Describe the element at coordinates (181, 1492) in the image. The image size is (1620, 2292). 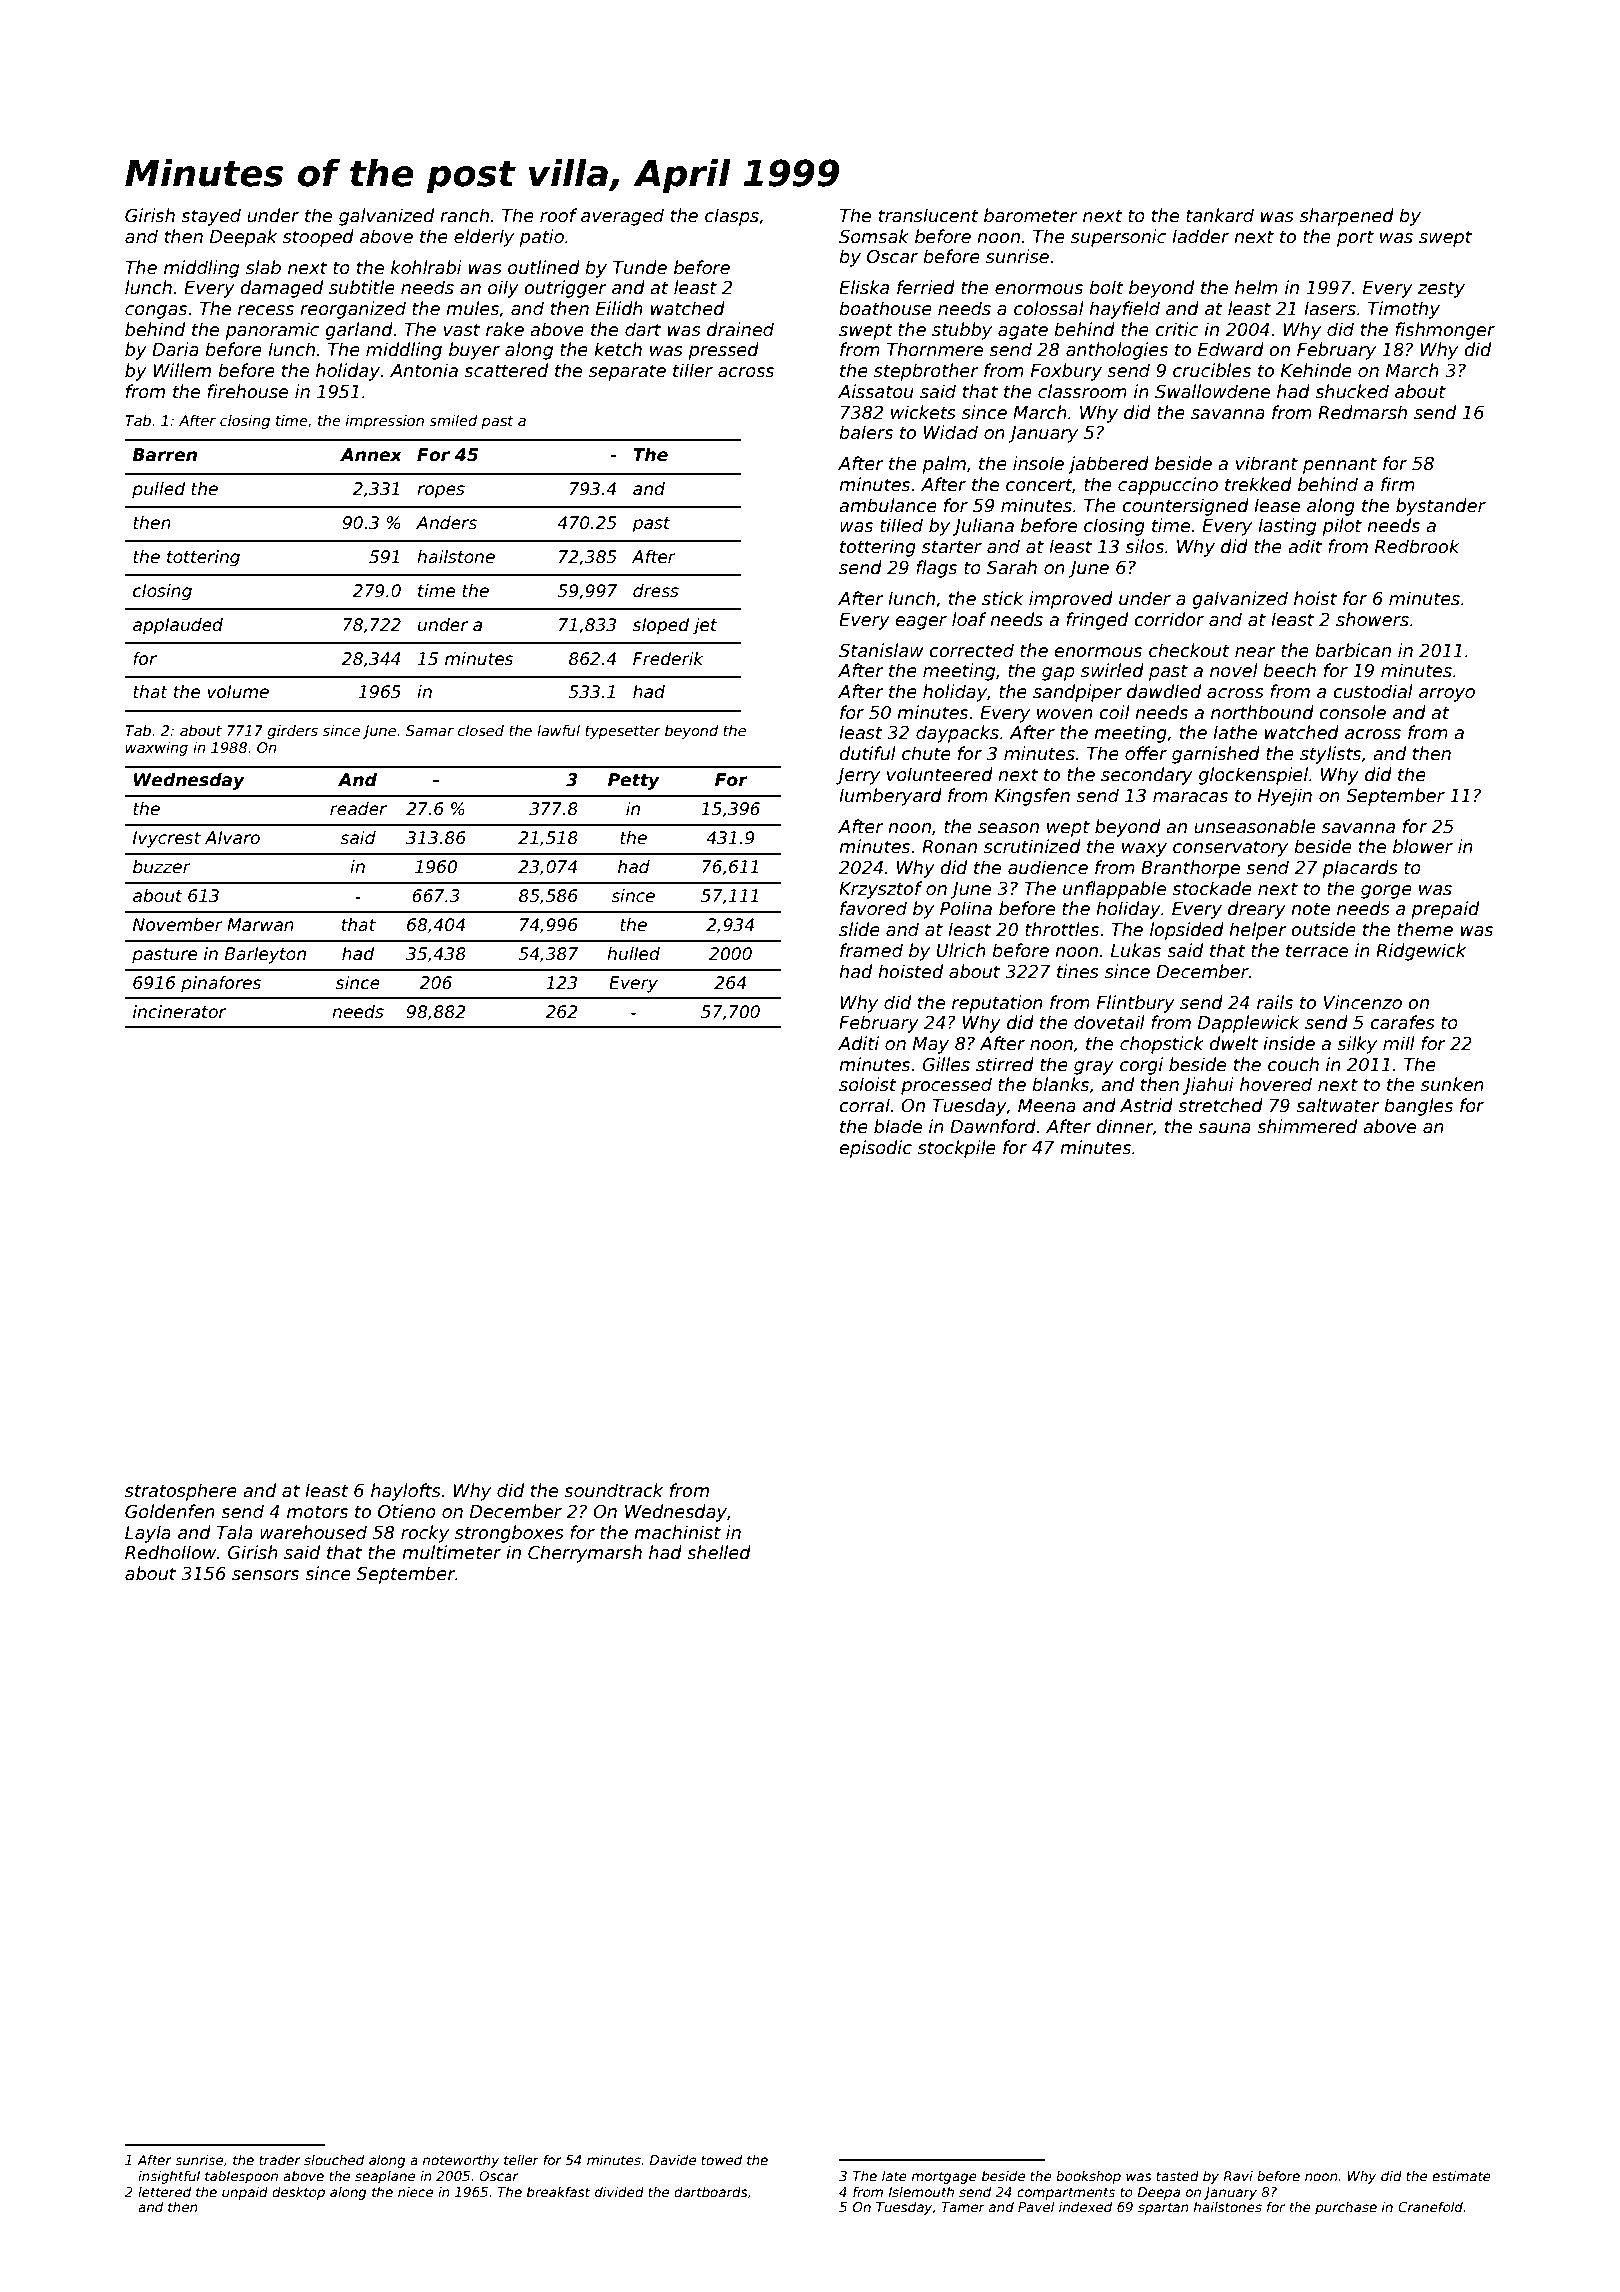
I see `stratosphere` at that location.
